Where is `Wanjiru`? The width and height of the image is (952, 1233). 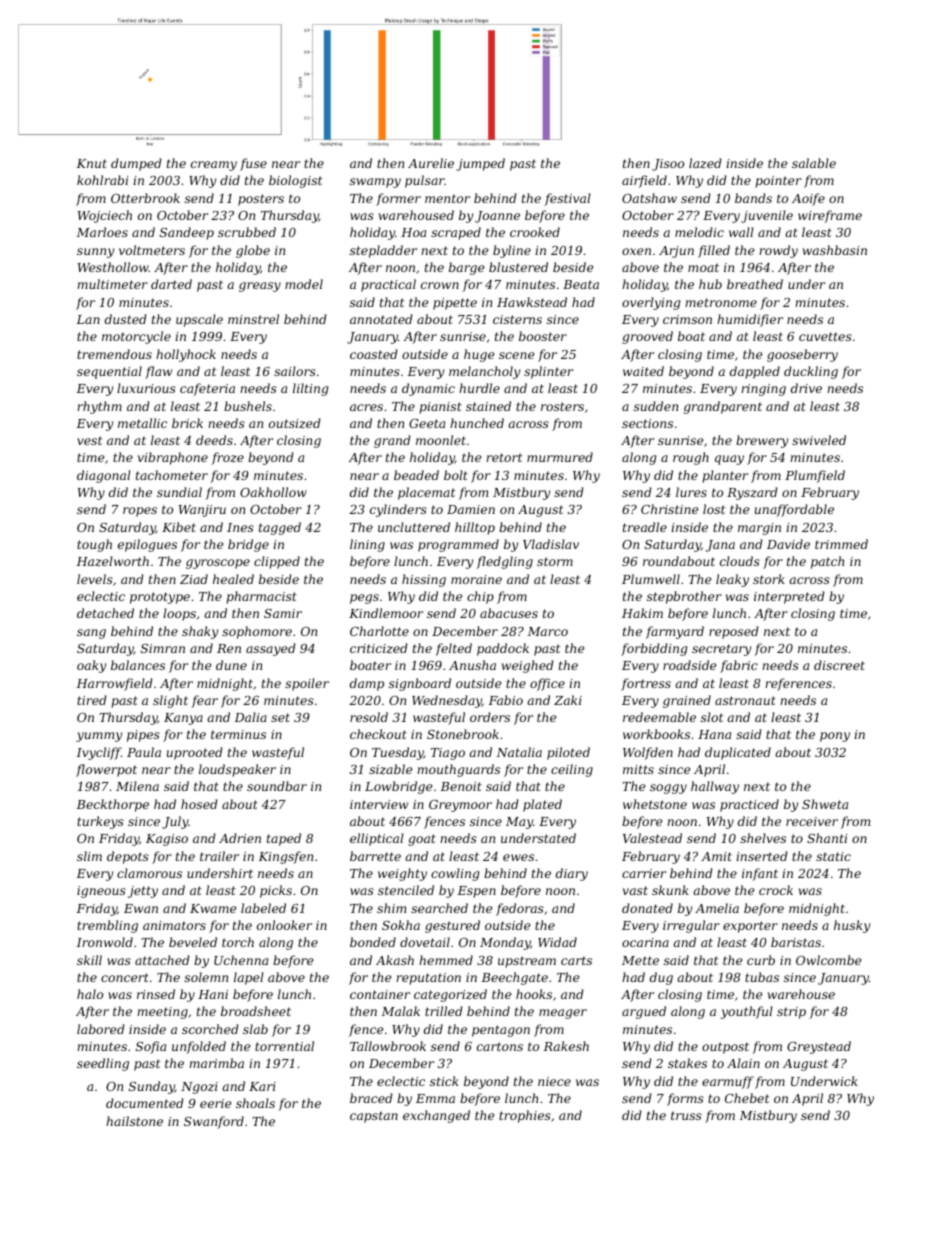 Wanjiru is located at coordinates (202, 511).
